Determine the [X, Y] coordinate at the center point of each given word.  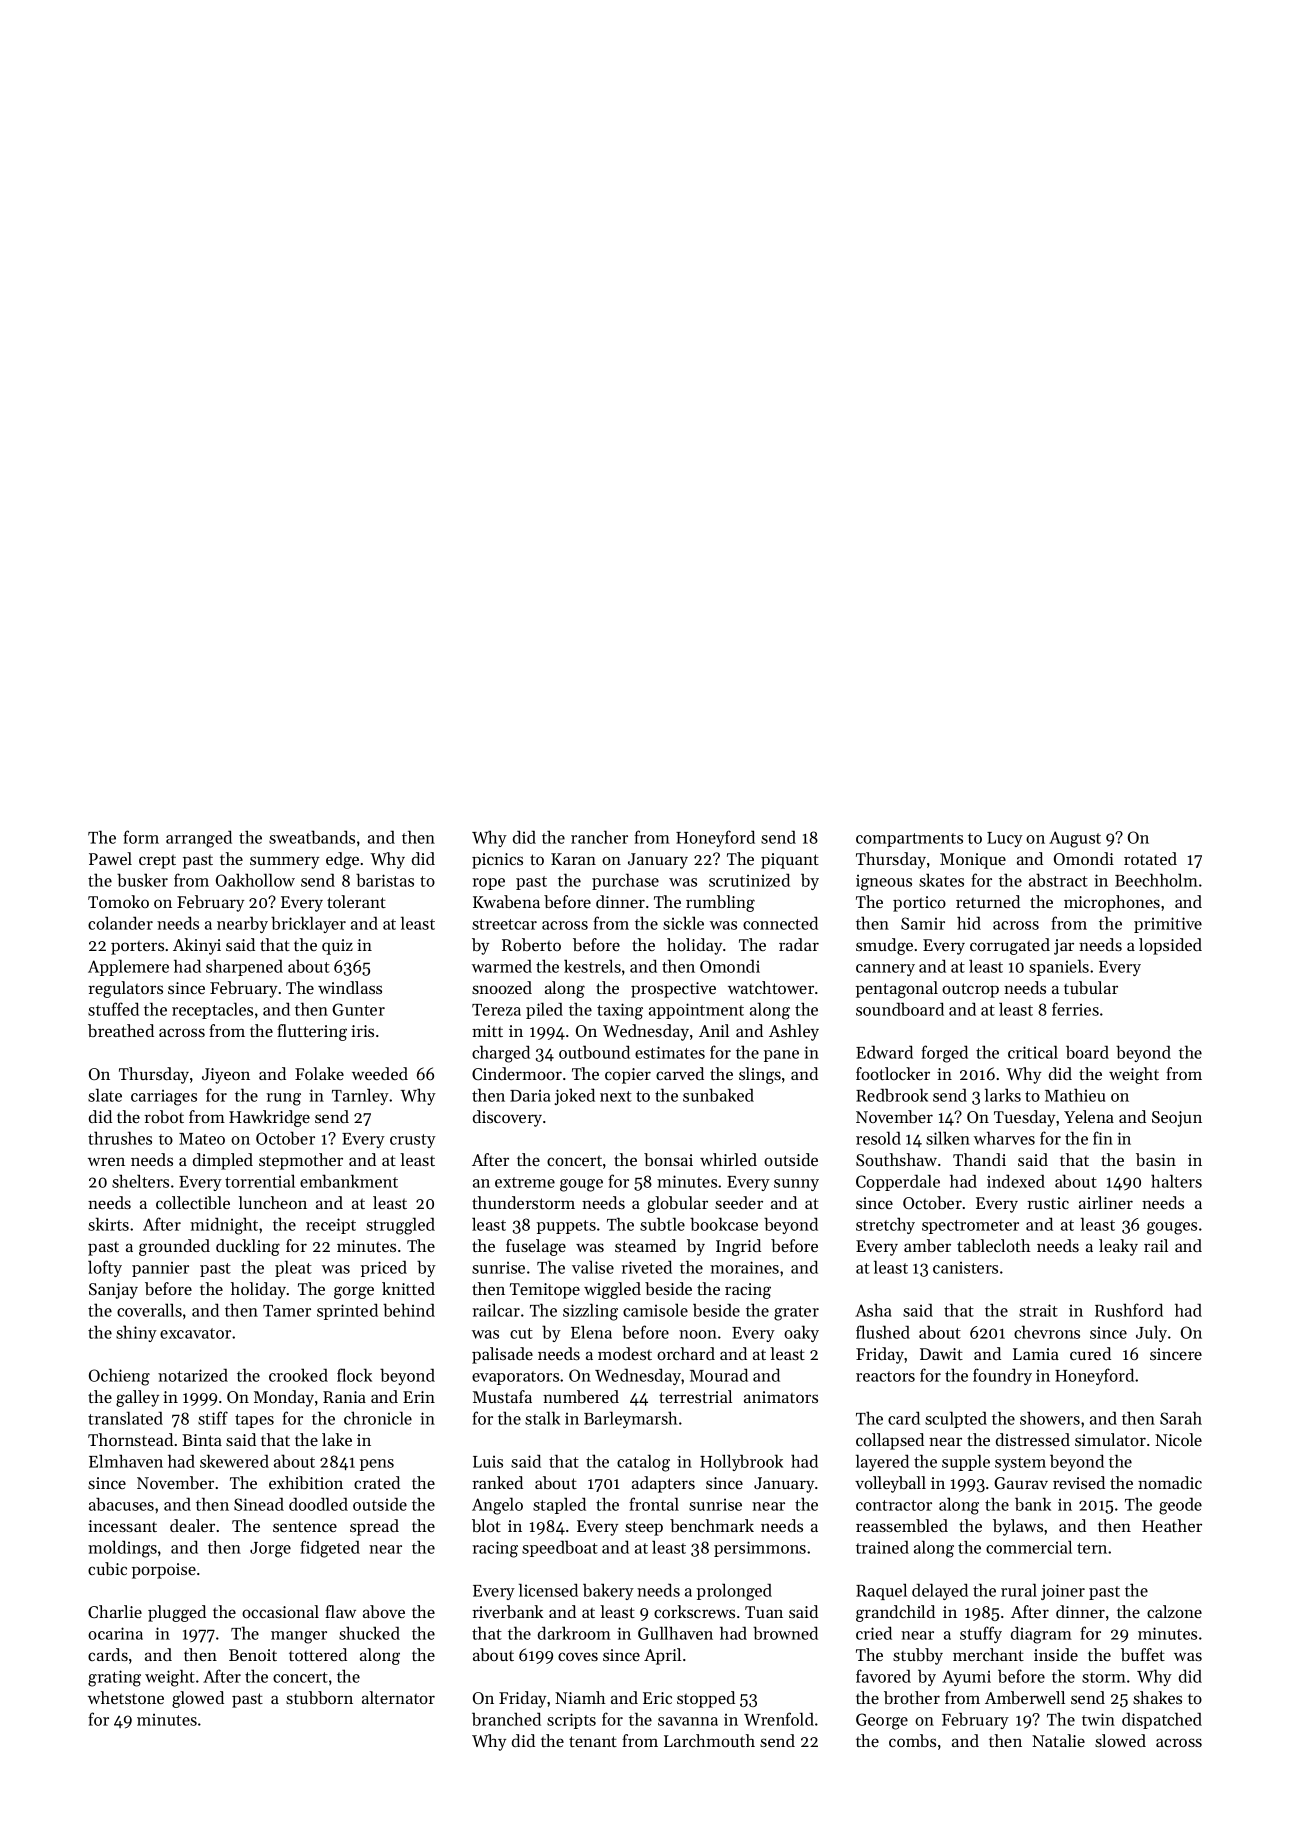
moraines [744, 1267]
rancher [599, 837]
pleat [293, 1268]
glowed [198, 1699]
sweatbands [312, 837]
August [1075, 839]
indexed [1016, 1181]
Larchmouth [709, 1740]
